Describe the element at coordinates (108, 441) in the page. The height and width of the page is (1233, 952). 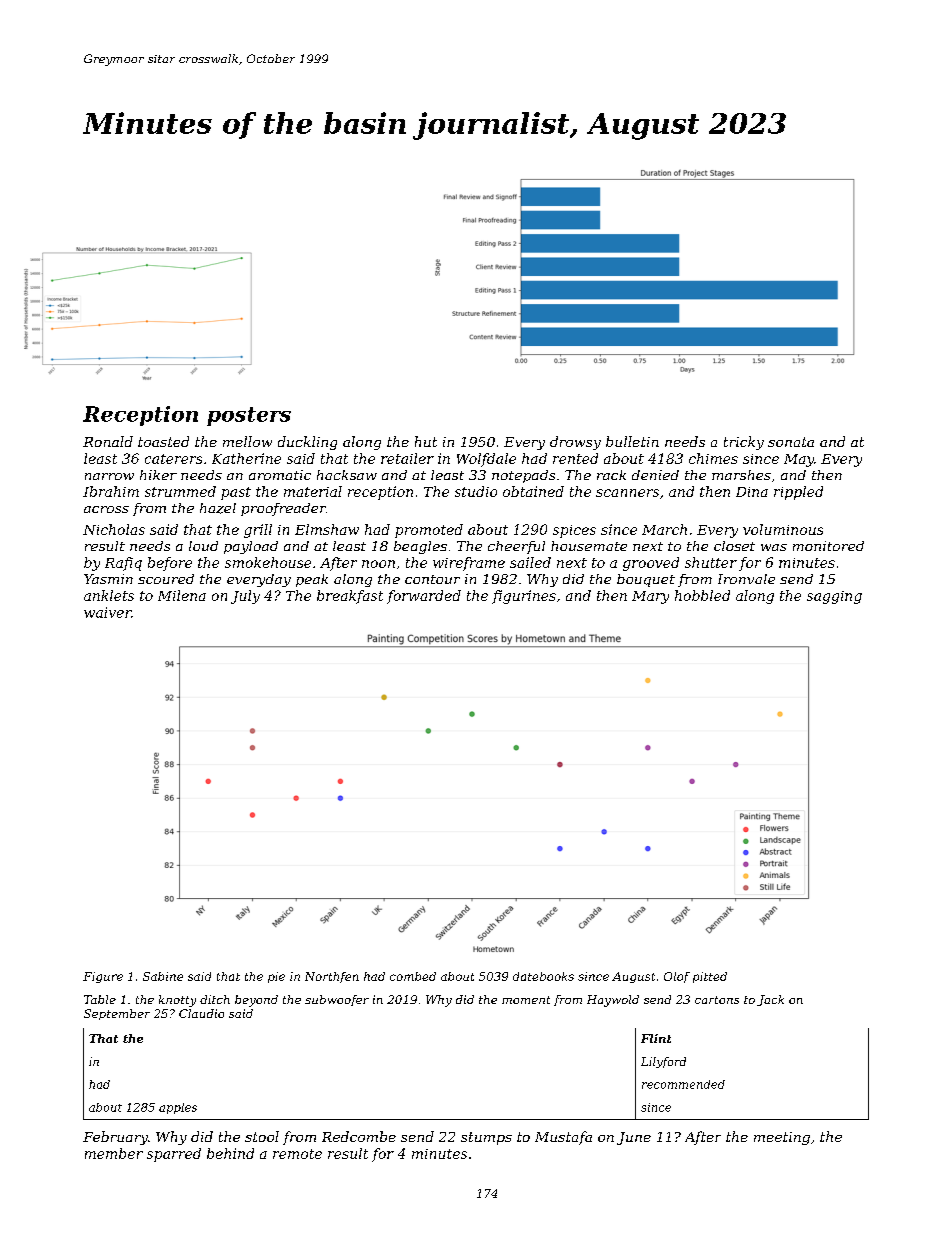
I see `Ronald` at that location.
